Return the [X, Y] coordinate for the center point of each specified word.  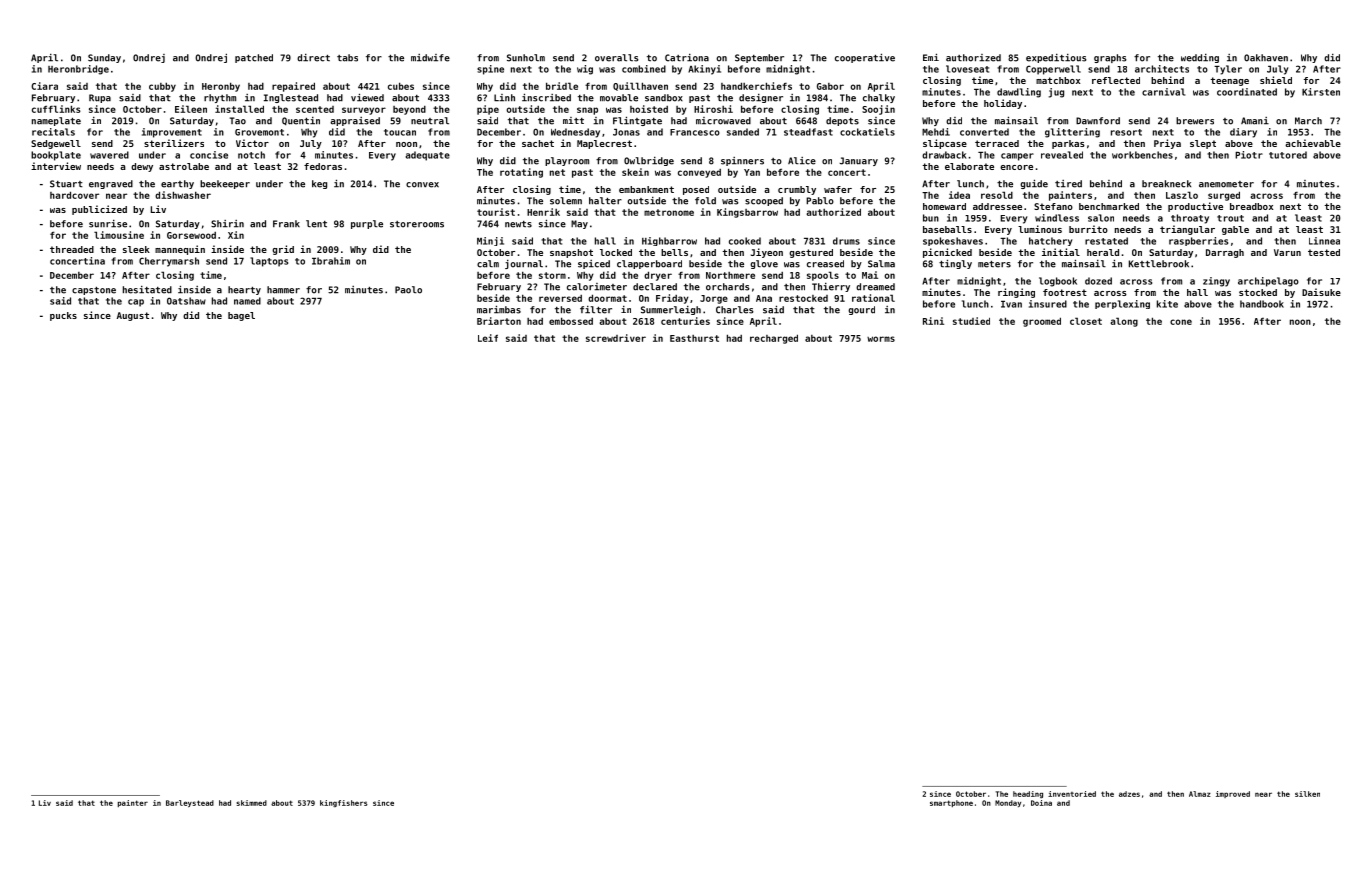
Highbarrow [669, 241]
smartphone [951, 803]
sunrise [108, 224]
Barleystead [190, 804]
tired [1068, 184]
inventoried [1072, 794]
